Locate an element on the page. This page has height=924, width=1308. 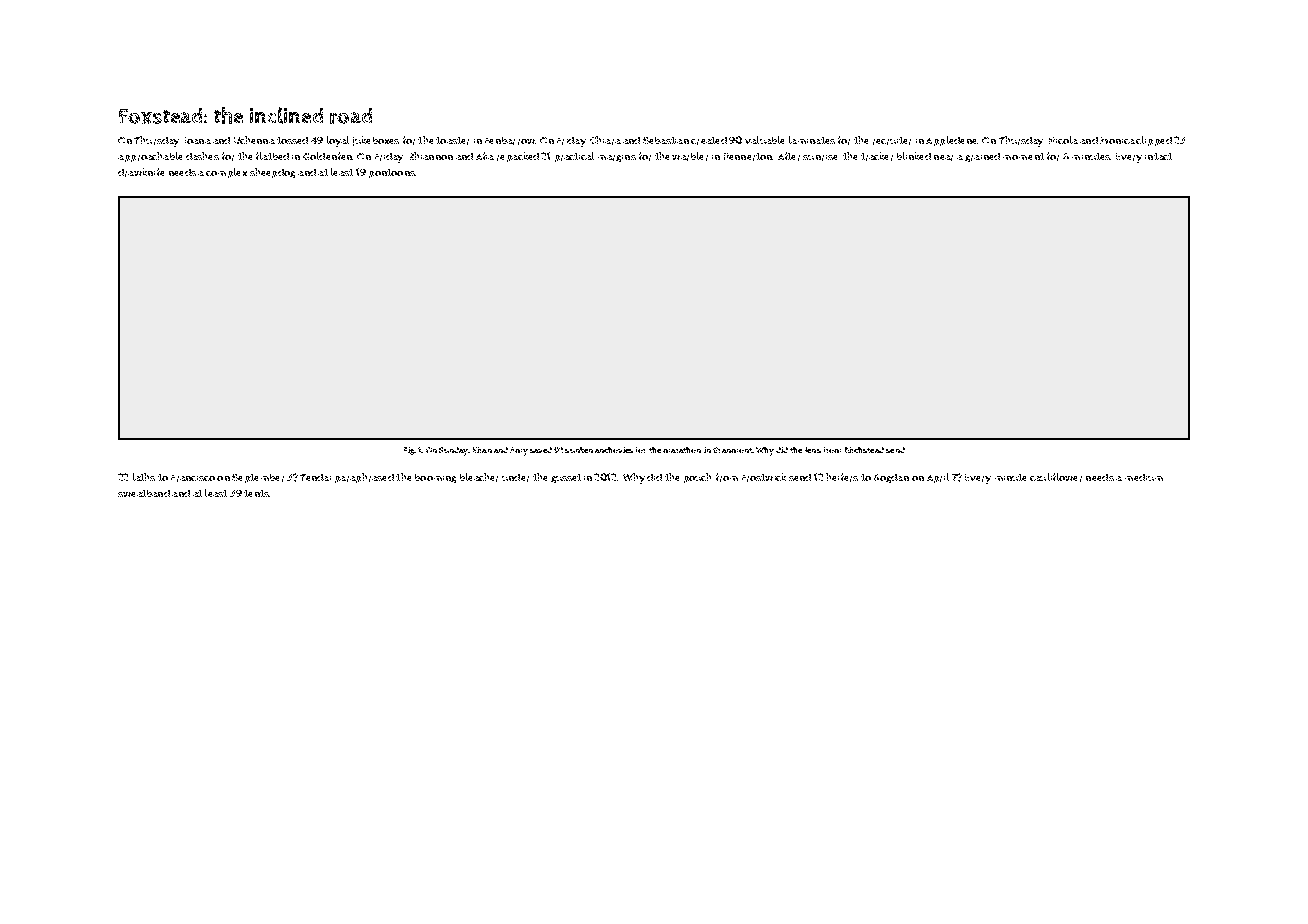
grained is located at coordinates (982, 157).
